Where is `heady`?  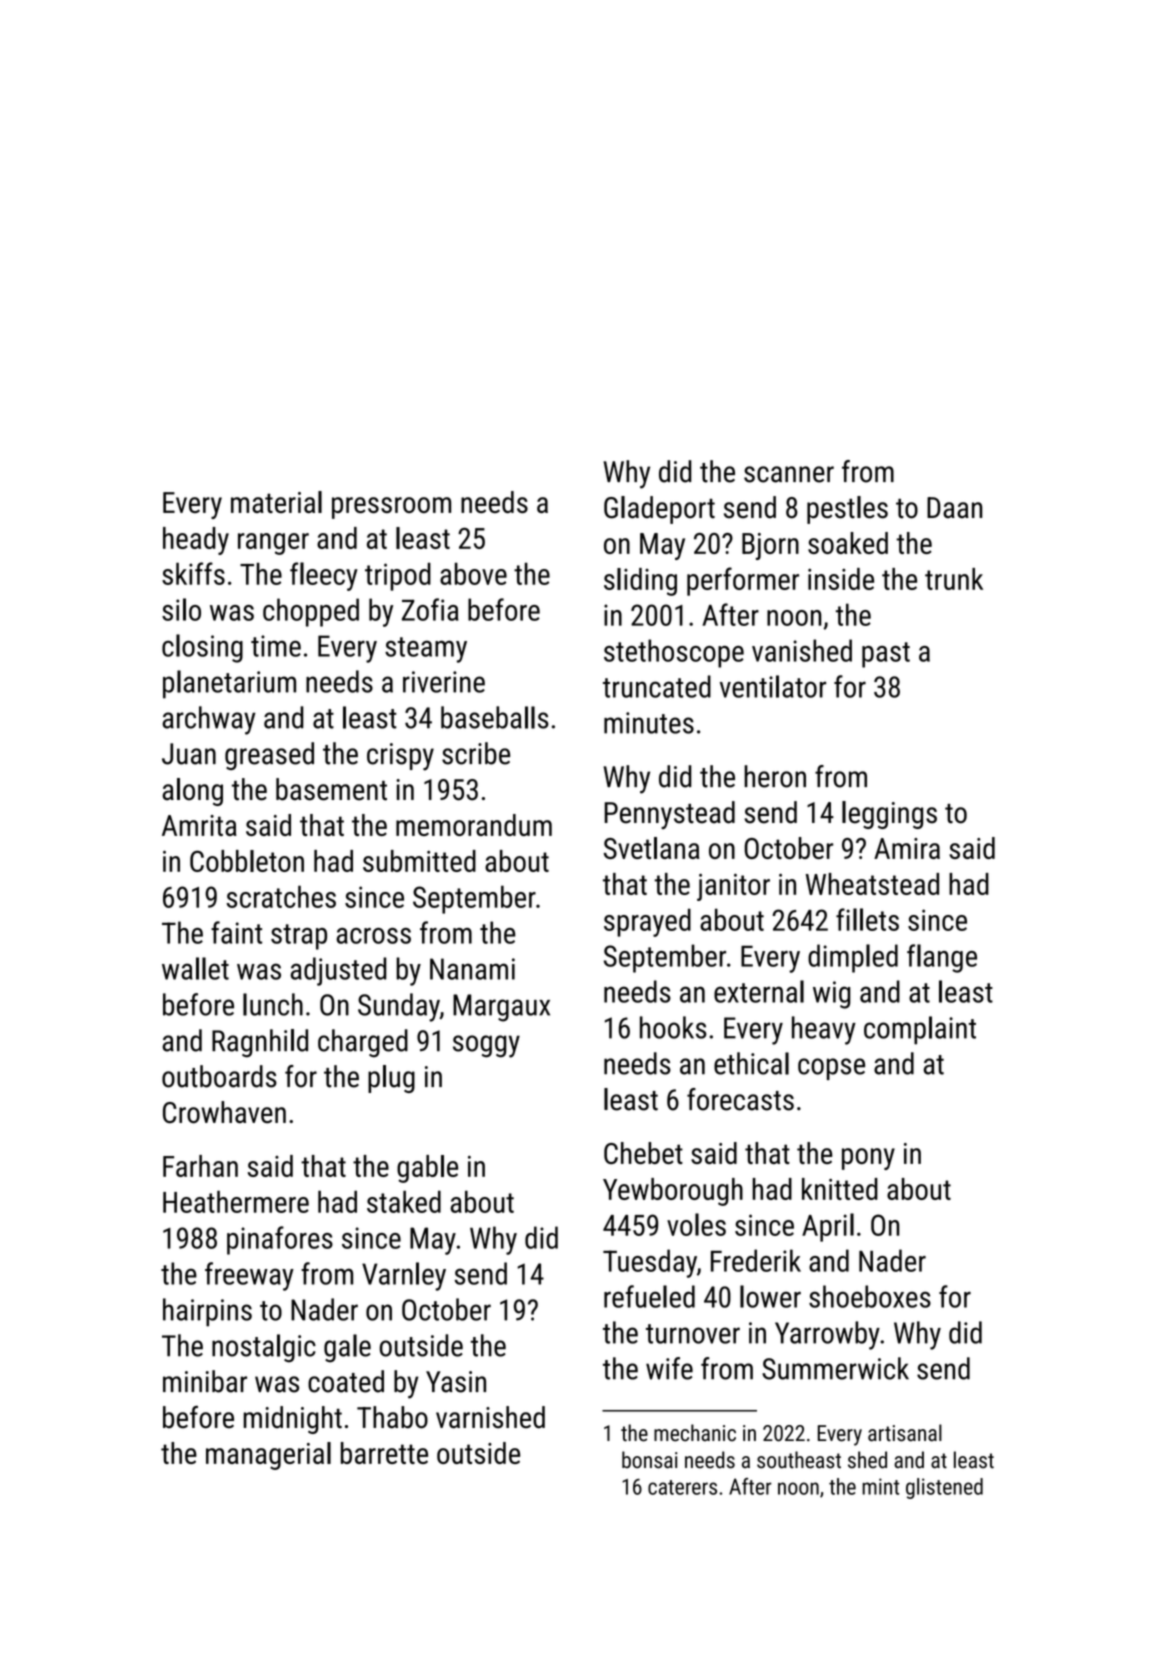
heady is located at coordinates (196, 541).
